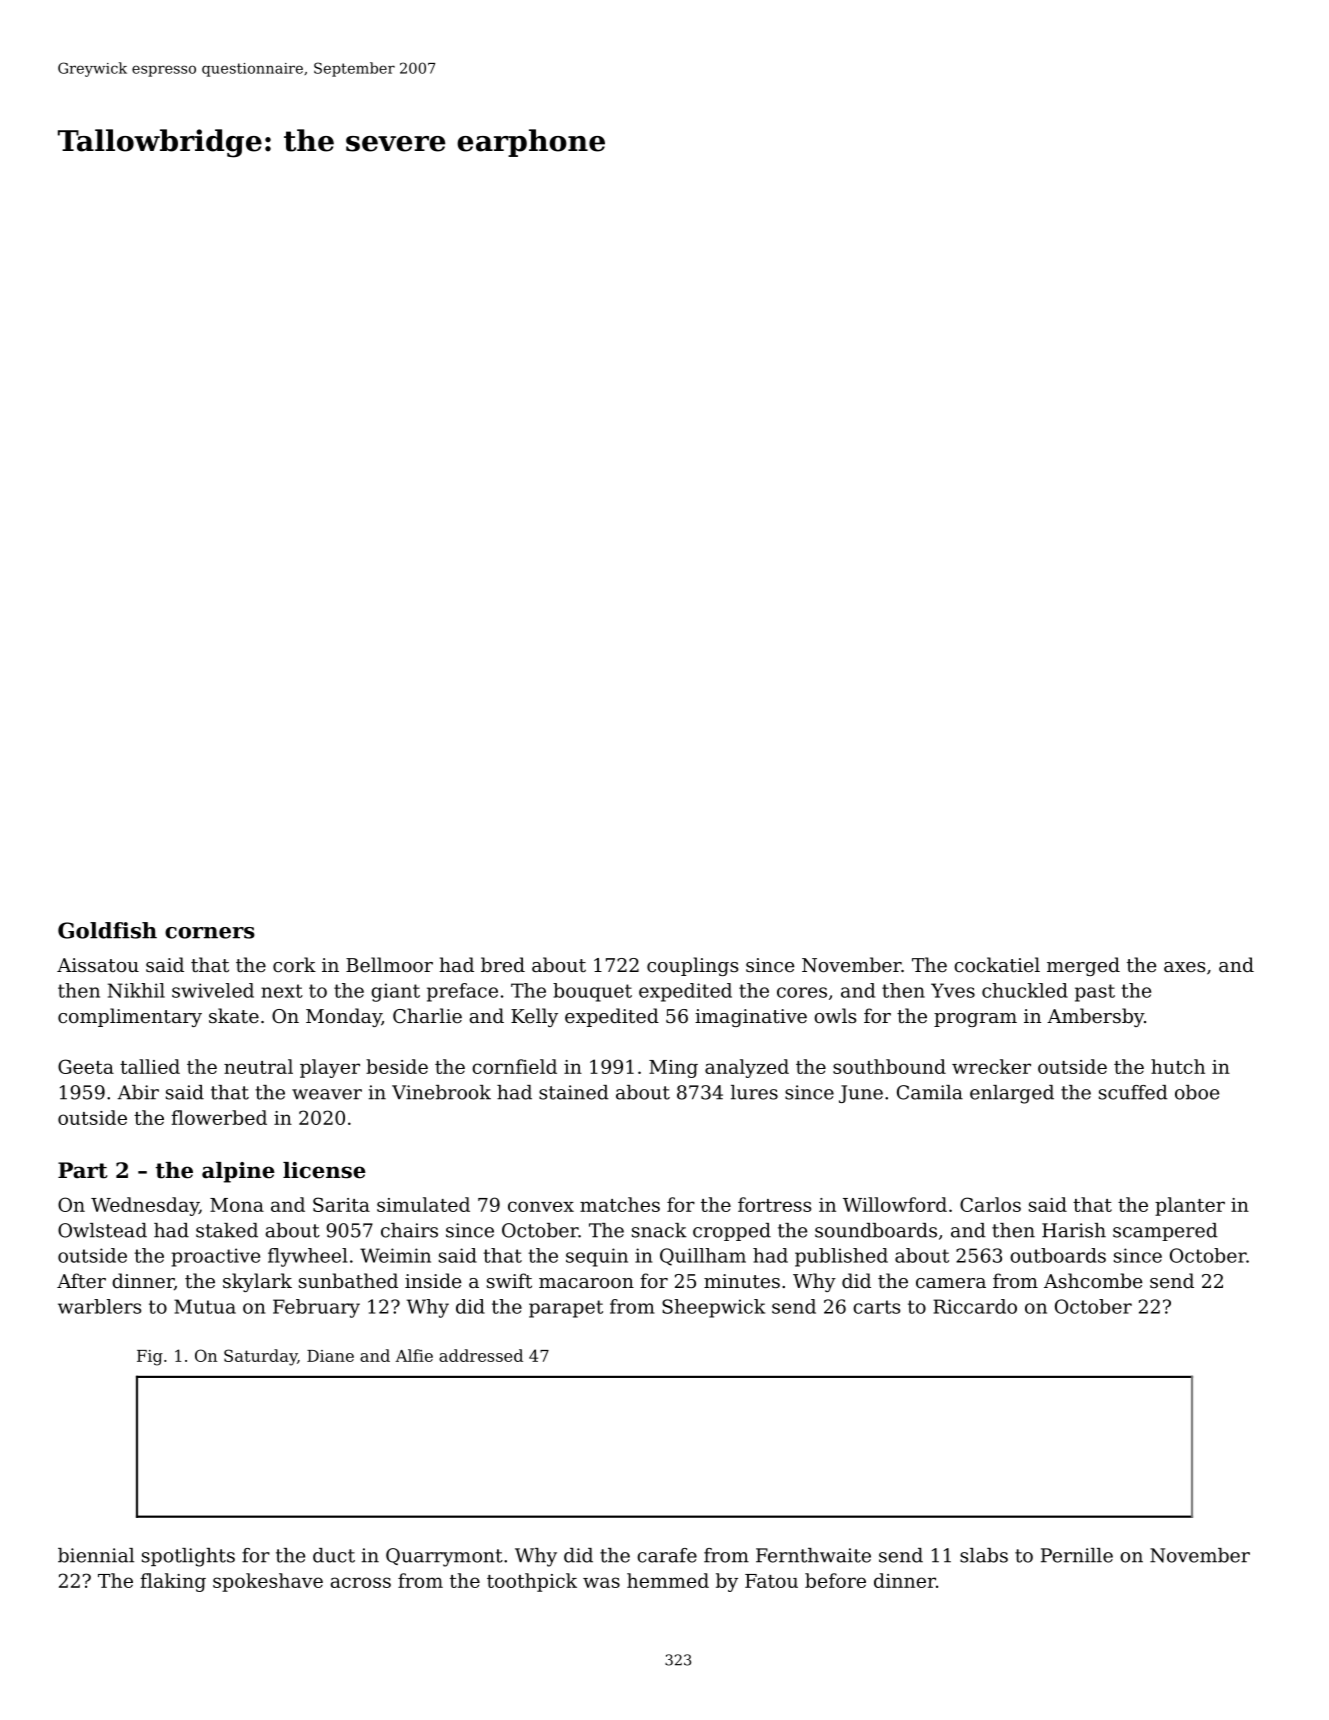 This image has width=1329, height=1720. Describe the element at coordinates (481, 1355) in the image. I see `addressed` at that location.
